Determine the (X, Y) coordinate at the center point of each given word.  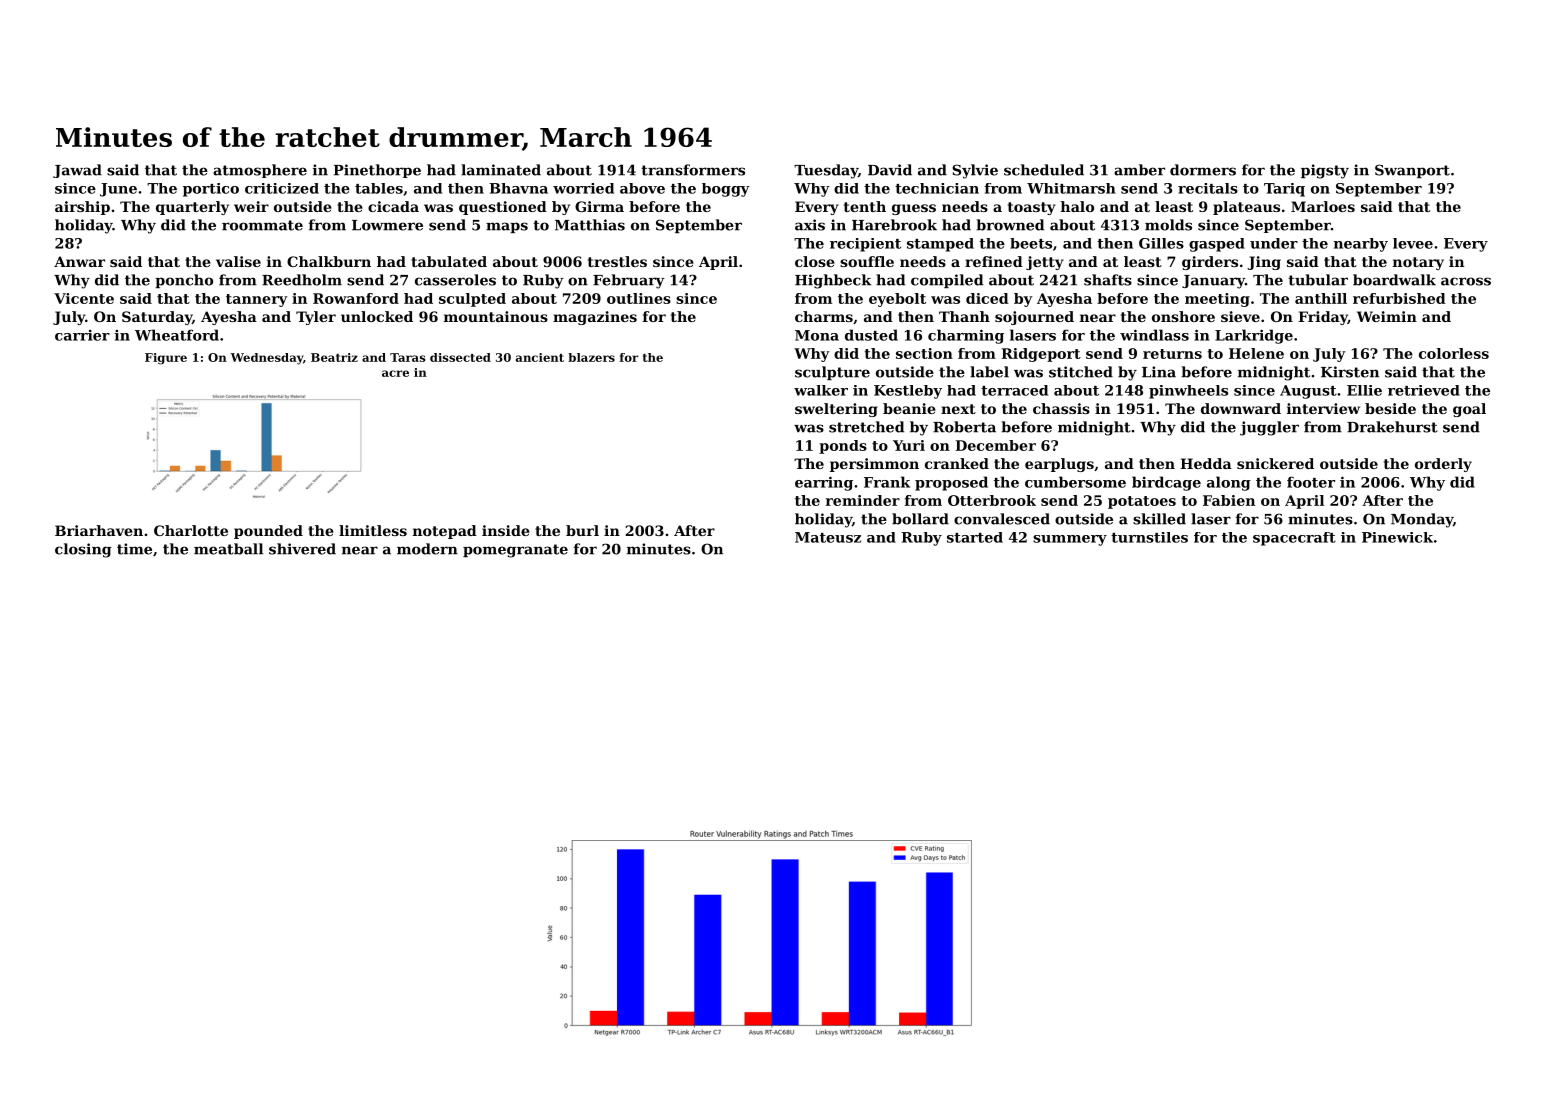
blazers (591, 357)
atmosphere (260, 171)
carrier (82, 335)
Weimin (1387, 316)
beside (1390, 408)
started (975, 537)
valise (238, 261)
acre (395, 373)
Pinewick (1397, 537)
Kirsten (1350, 372)
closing (83, 550)
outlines (639, 298)
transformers (693, 170)
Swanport (1412, 171)
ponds (843, 447)
